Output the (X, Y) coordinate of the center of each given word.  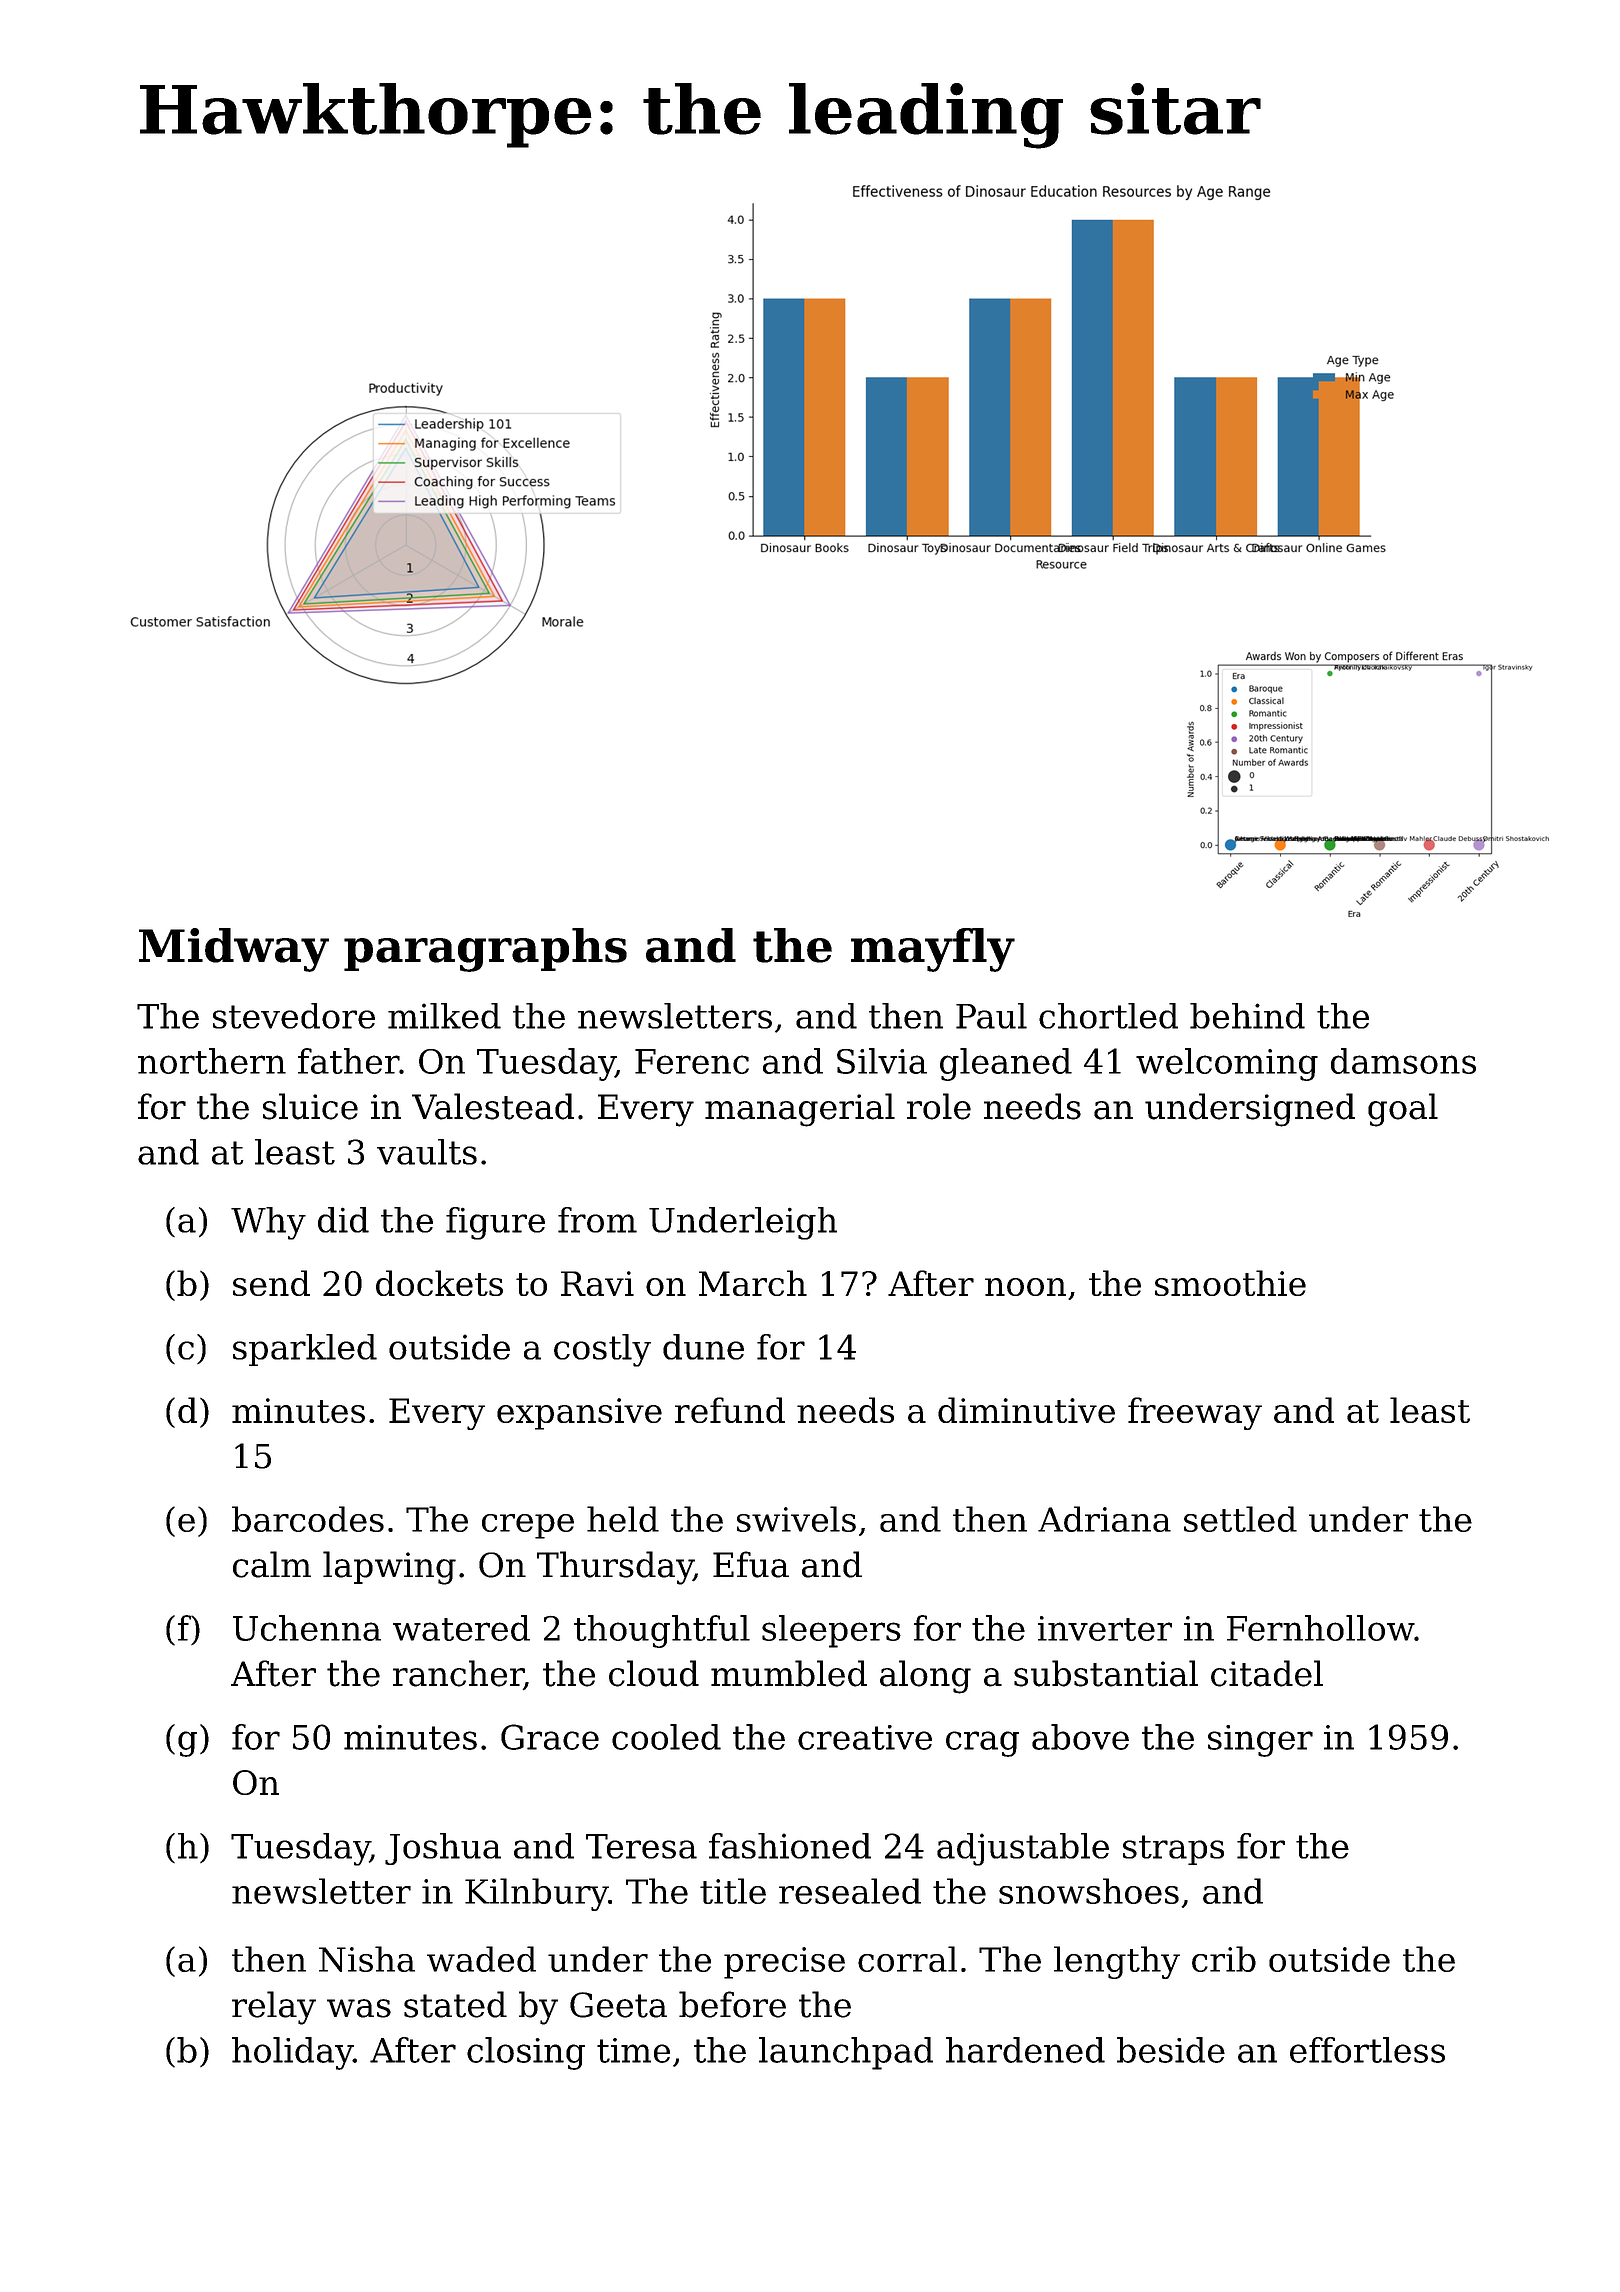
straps (1173, 1850)
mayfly (933, 950)
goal (1403, 1110)
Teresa (641, 1846)
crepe (528, 1526)
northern (212, 1061)
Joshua (443, 1849)
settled (1240, 1519)
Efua (751, 1564)
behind (1247, 1016)
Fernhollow (1321, 1628)
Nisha (367, 1959)
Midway (234, 950)
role (939, 1106)
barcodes (308, 1519)
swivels (796, 1519)
